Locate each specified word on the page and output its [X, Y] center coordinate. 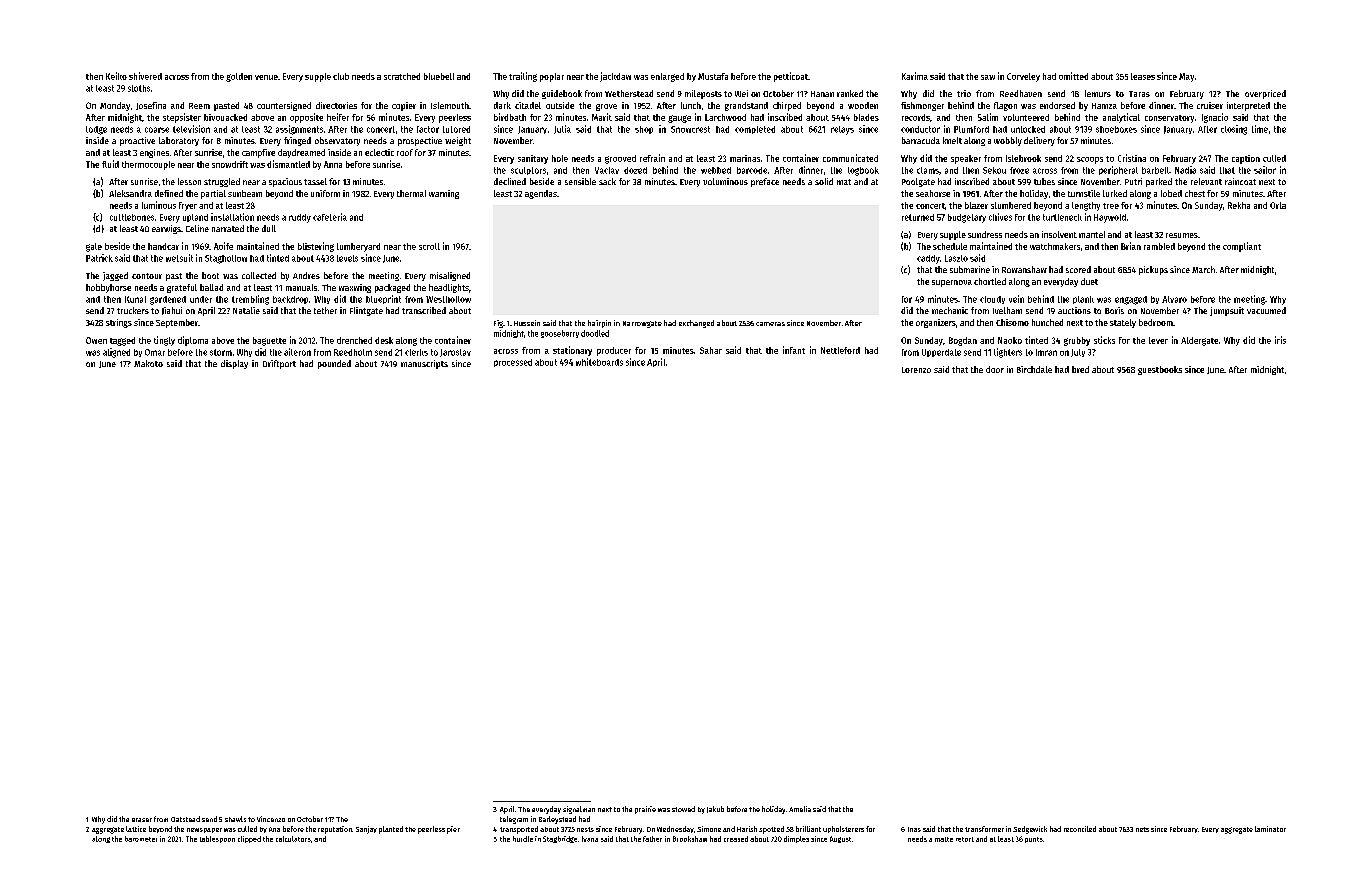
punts [1034, 840]
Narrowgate [642, 324]
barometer [141, 839]
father [652, 839]
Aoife [223, 246]
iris [1280, 340]
